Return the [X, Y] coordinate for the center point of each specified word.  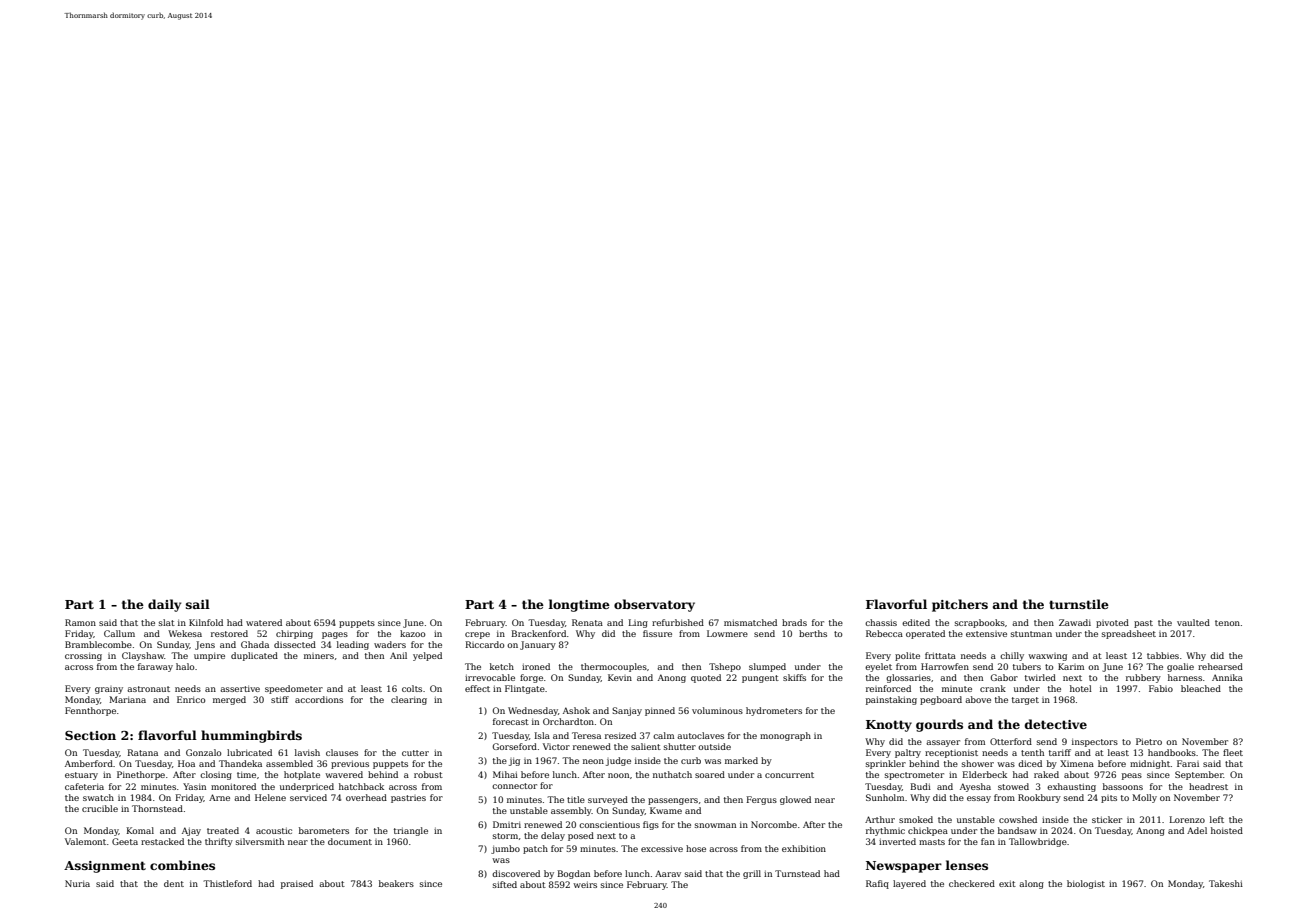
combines [182, 865]
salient [646, 746]
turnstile [1079, 604]
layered [909, 884]
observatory [654, 605]
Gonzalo [204, 752]
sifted [505, 884]
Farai [1188, 763]
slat [167, 622]
